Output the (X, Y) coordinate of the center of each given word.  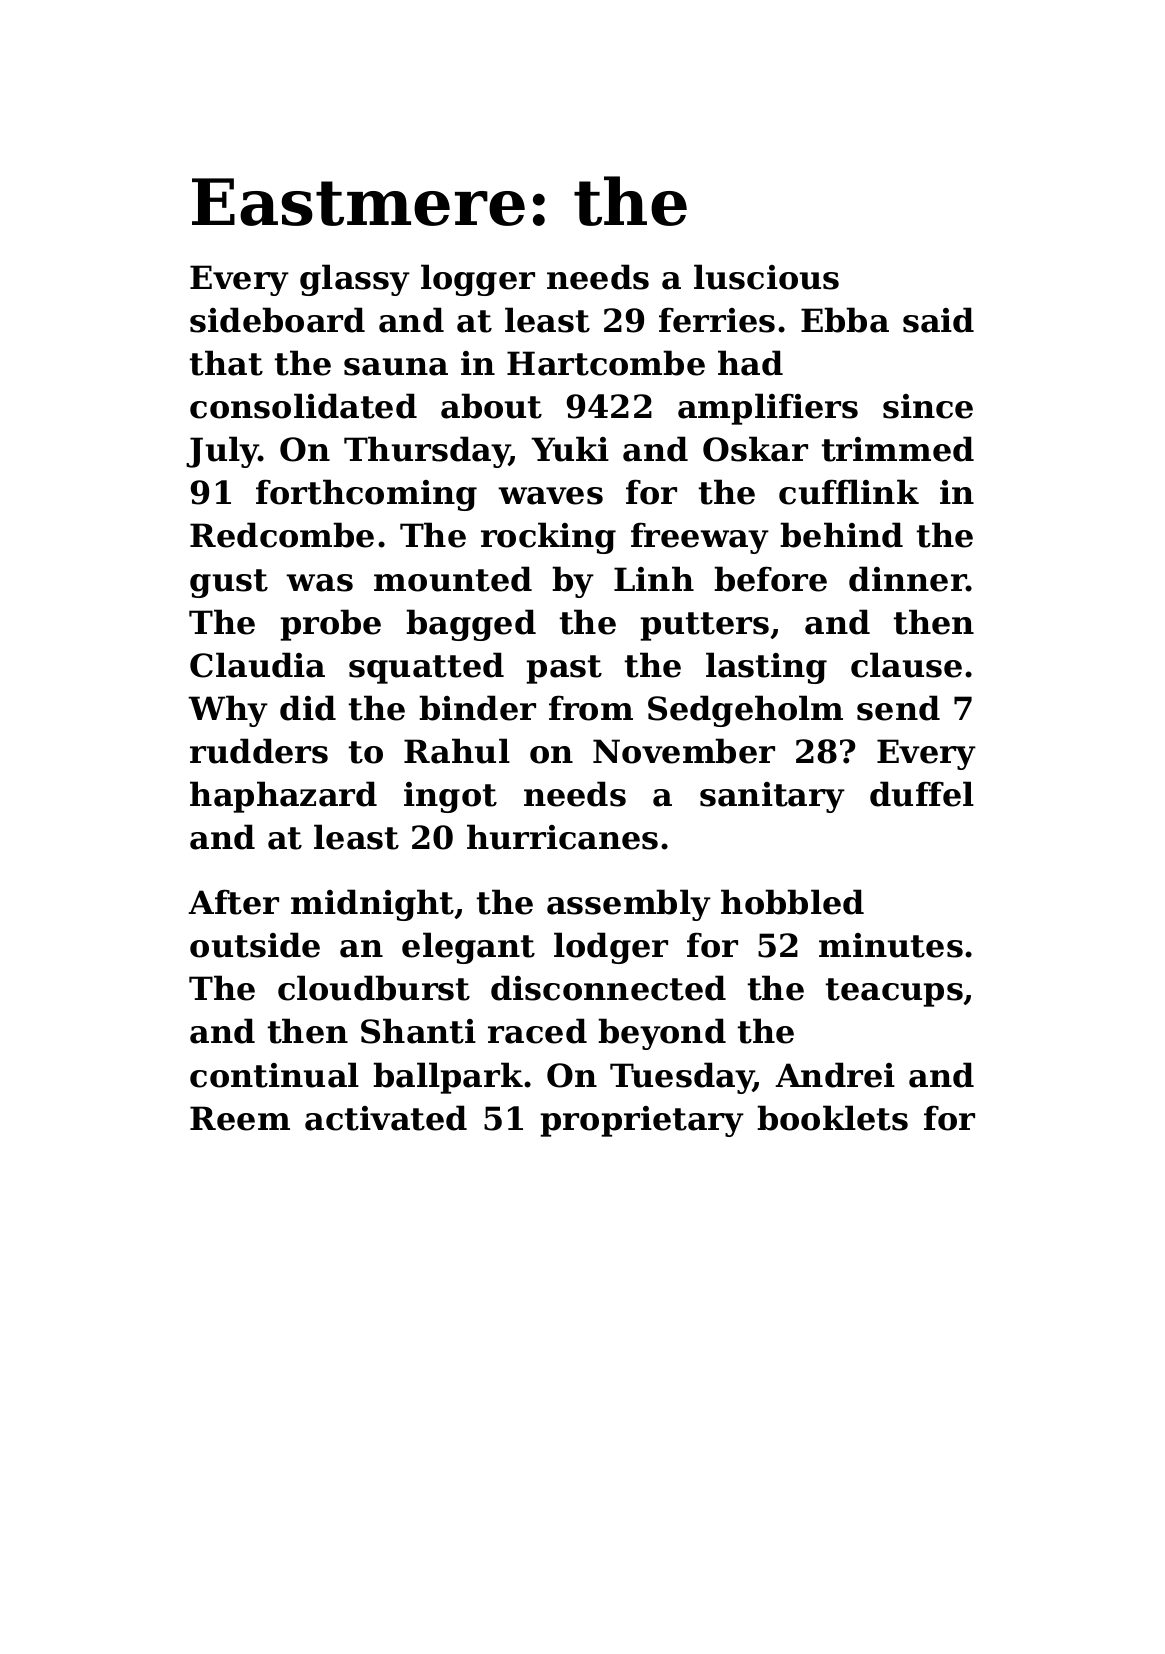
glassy (355, 280)
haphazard (283, 797)
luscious (766, 277)
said (938, 320)
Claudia (257, 665)
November (684, 751)
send (898, 708)
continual (274, 1075)
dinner (908, 579)
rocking (548, 538)
